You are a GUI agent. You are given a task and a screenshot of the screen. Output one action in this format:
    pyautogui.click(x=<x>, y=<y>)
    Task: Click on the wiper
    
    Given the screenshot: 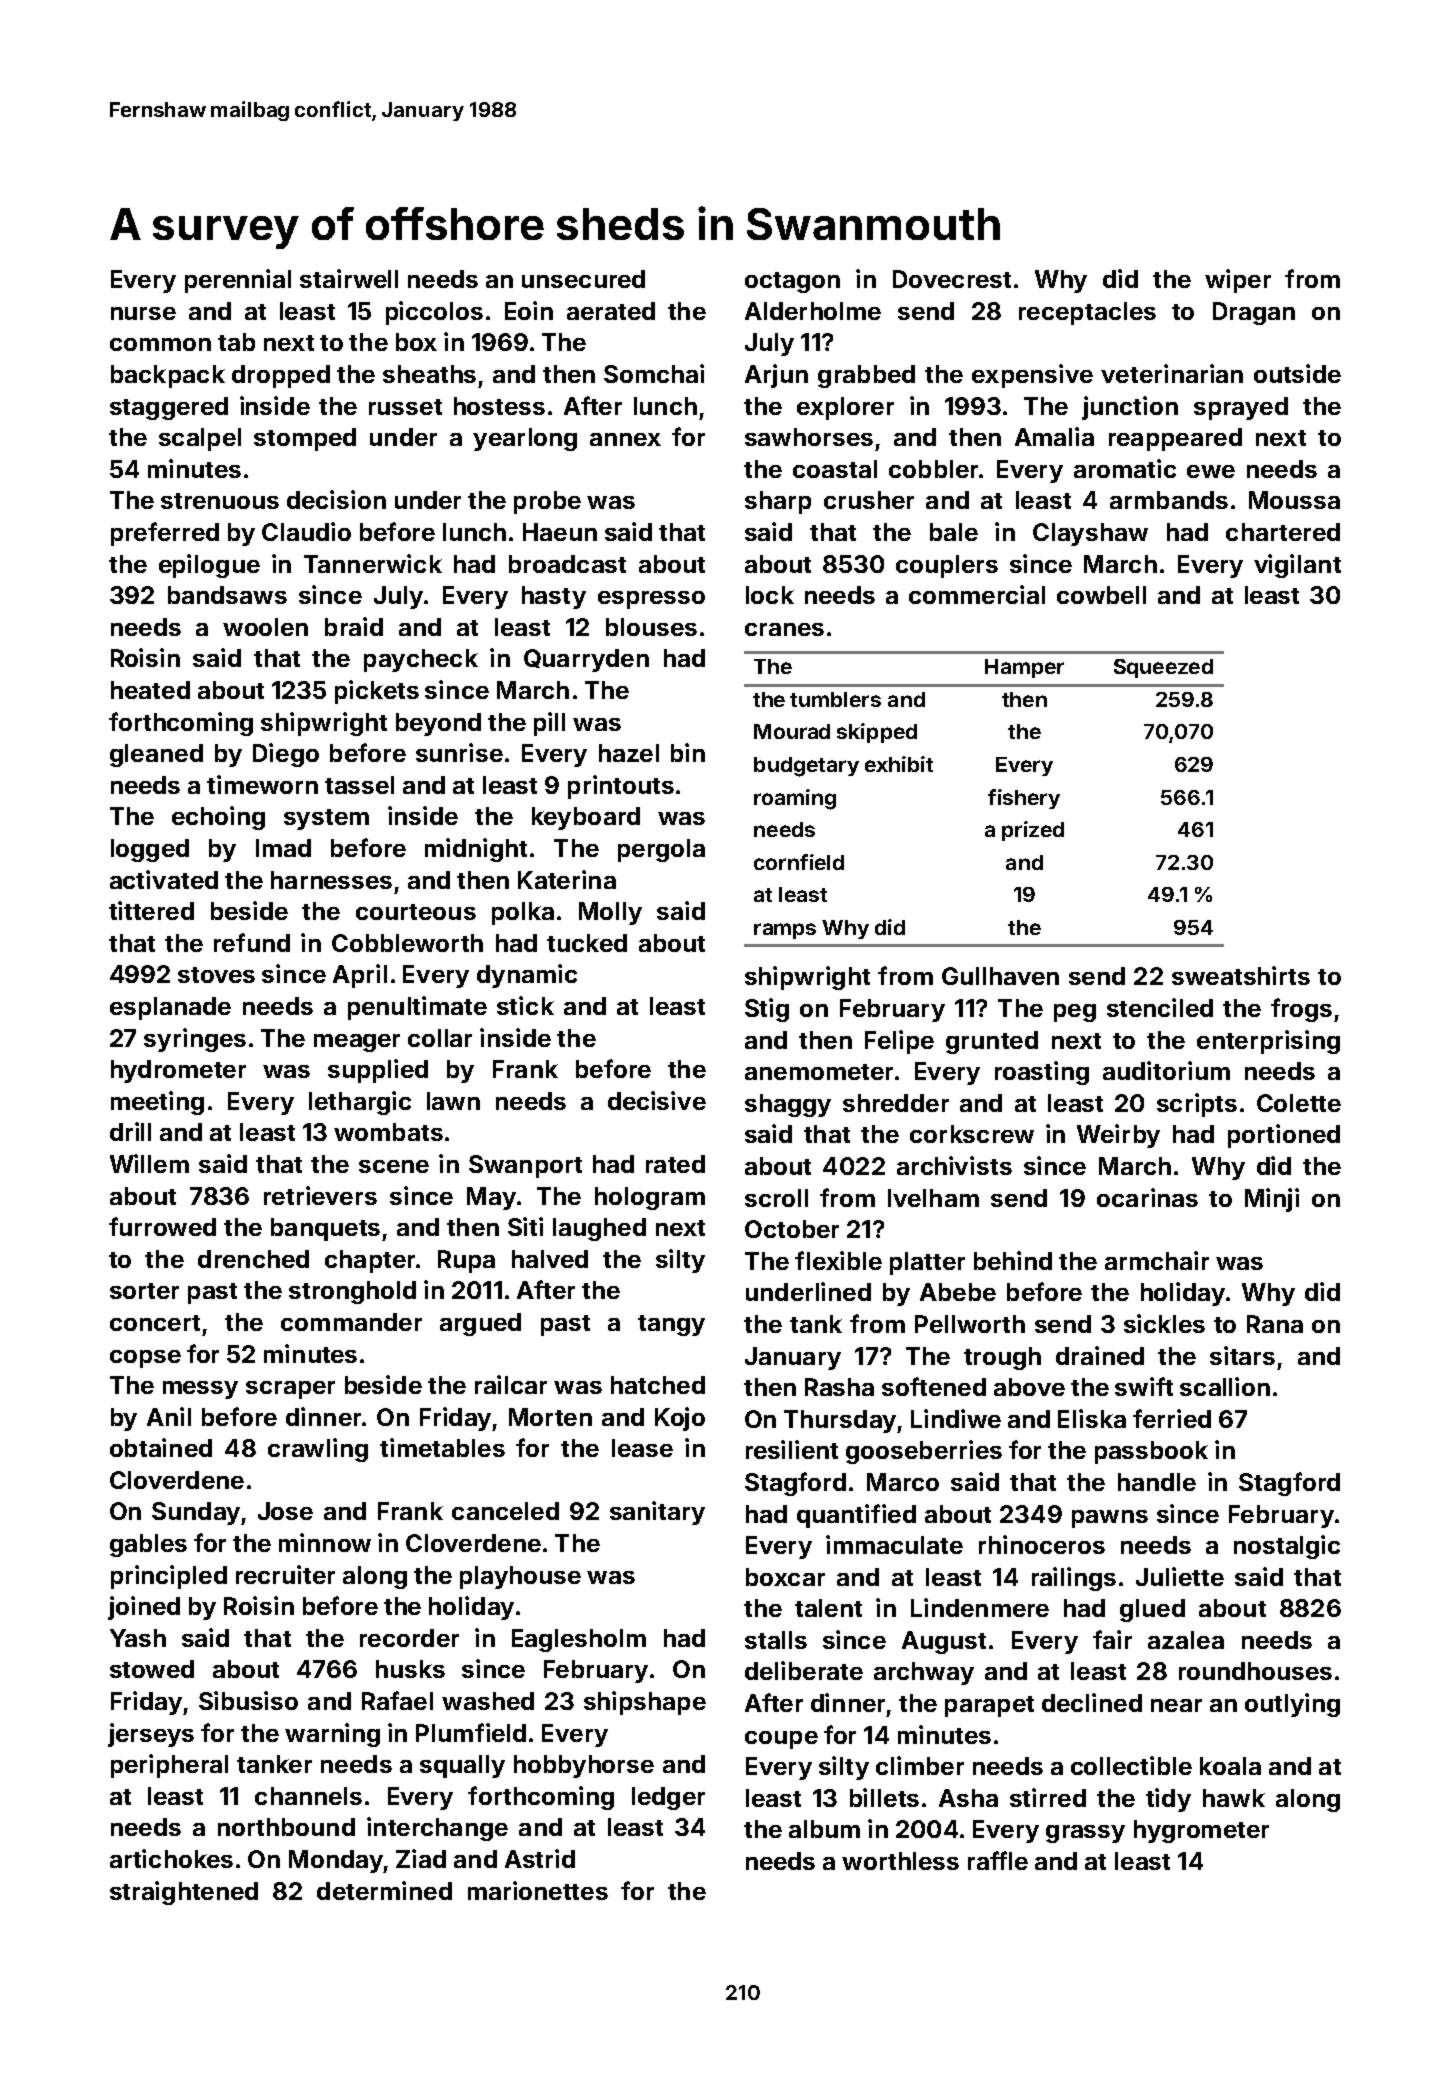 What is the action you would take?
    pyautogui.click(x=1238, y=281)
